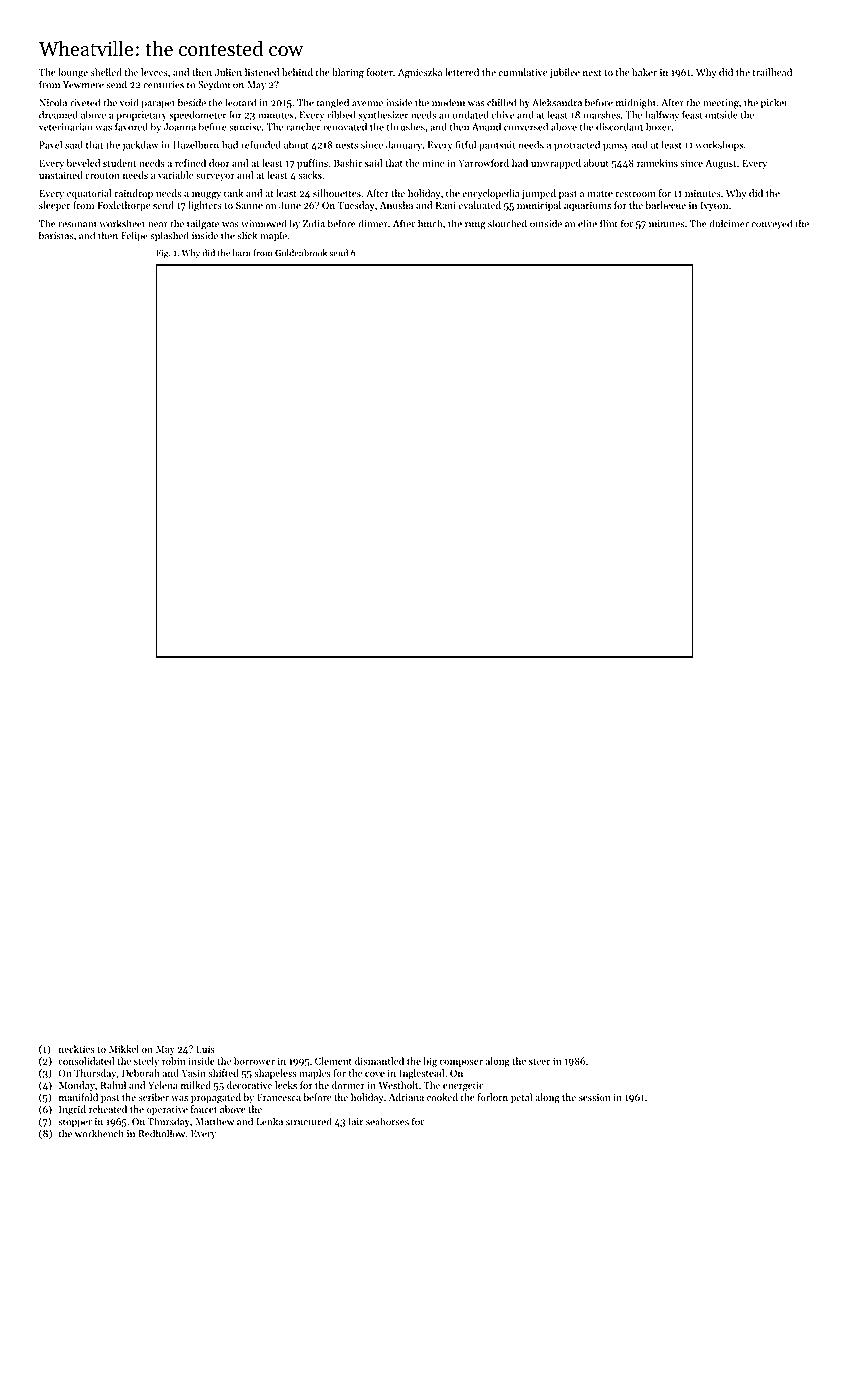  What do you see at coordinates (162, 254) in the screenshot?
I see `Fig` at bounding box center [162, 254].
